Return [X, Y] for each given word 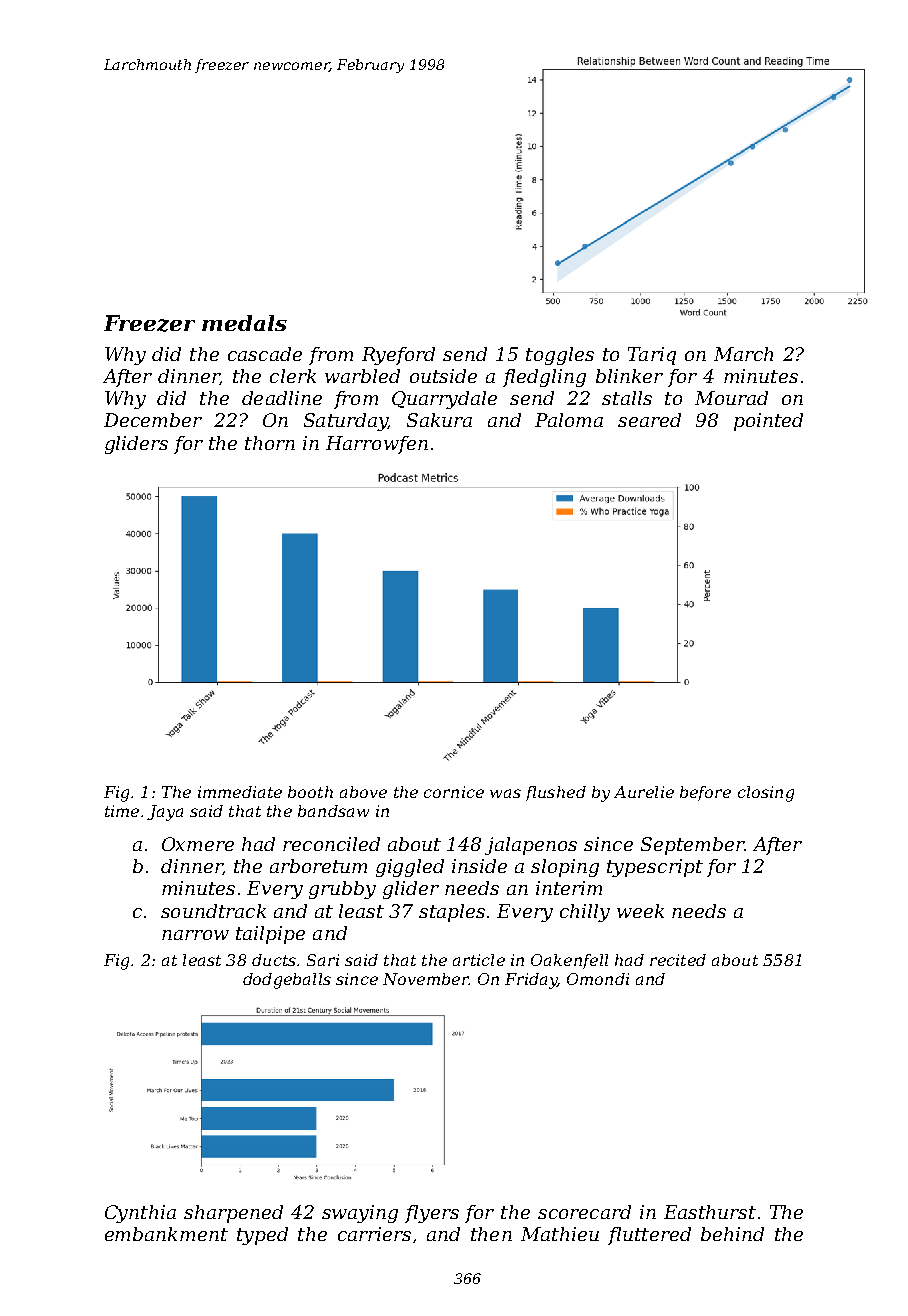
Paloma [569, 420]
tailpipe [270, 935]
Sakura [439, 420]
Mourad [731, 398]
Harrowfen [377, 445]
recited [678, 960]
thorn [270, 443]
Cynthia [140, 1214]
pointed [768, 422]
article [479, 960]
